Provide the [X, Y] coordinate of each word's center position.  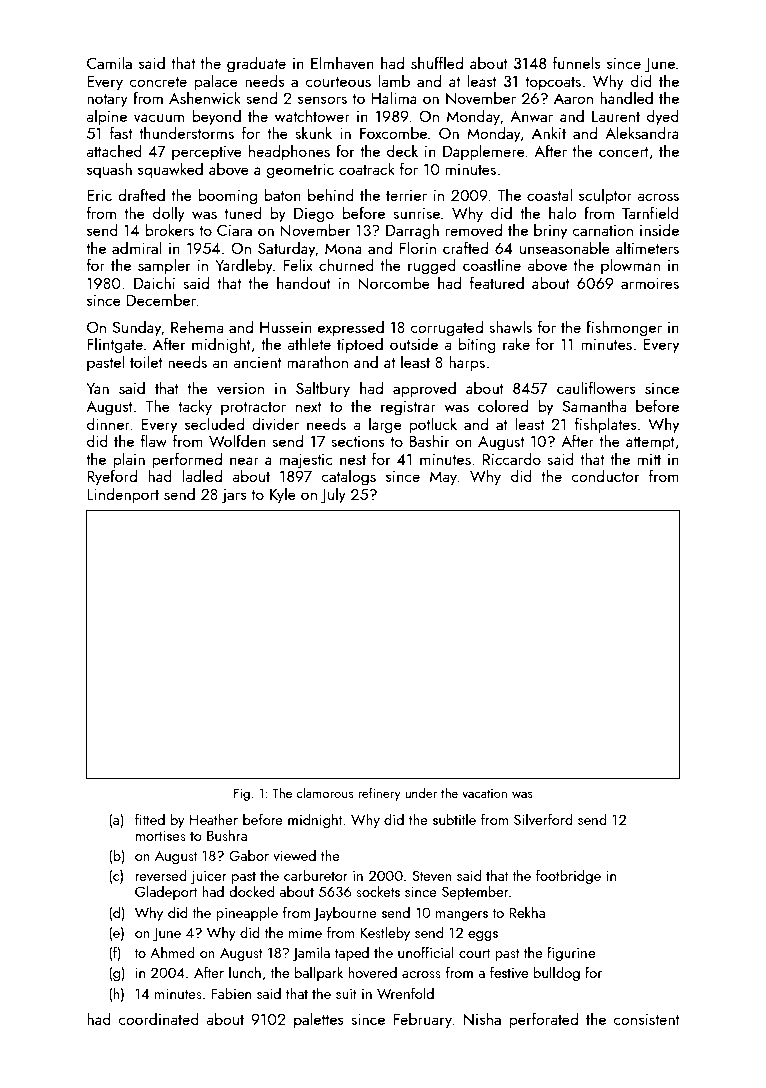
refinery [379, 794]
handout [304, 282]
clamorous [325, 792]
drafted [141, 194]
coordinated [158, 1018]
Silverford [543, 819]
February [423, 1020]
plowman [630, 266]
